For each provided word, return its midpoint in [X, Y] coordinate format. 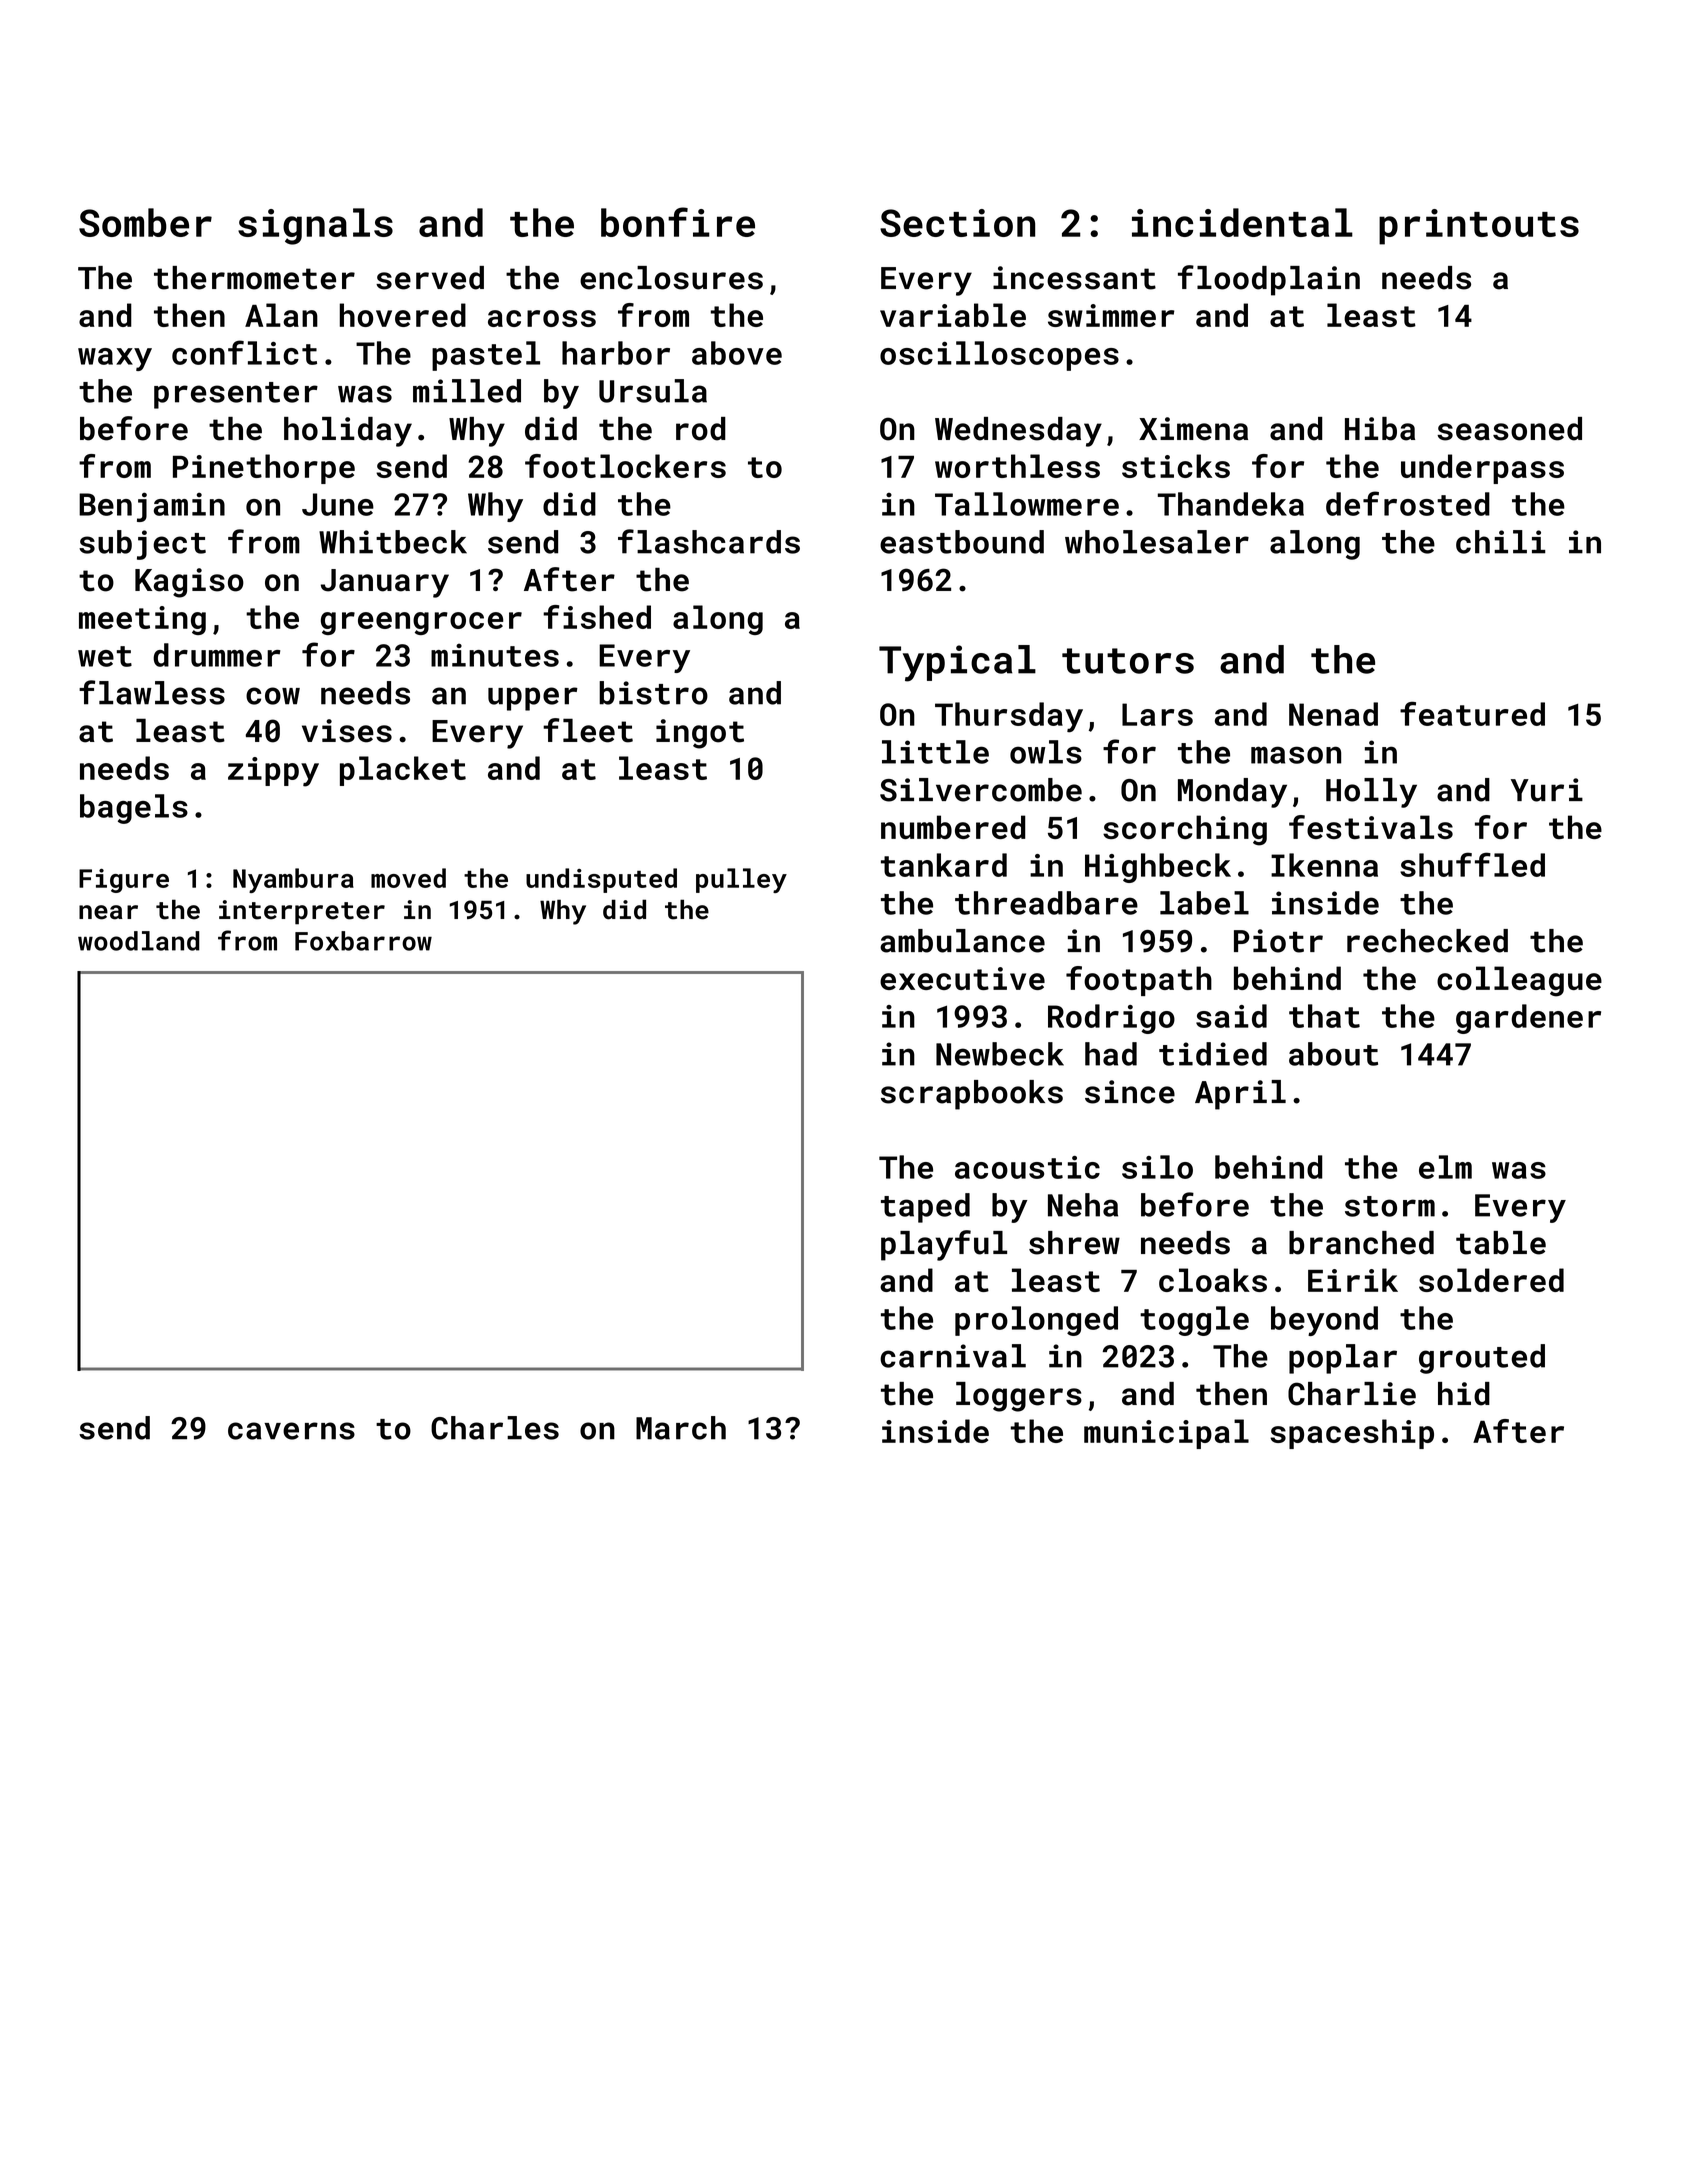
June [338, 504]
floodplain [1269, 280]
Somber [145, 222]
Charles [495, 1428]
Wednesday [1018, 432]
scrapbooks [972, 1095]
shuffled [1472, 864]
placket [403, 771]
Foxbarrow [363, 941]
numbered [953, 827]
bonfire [678, 222]
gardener [1528, 1019]
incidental [1242, 222]
